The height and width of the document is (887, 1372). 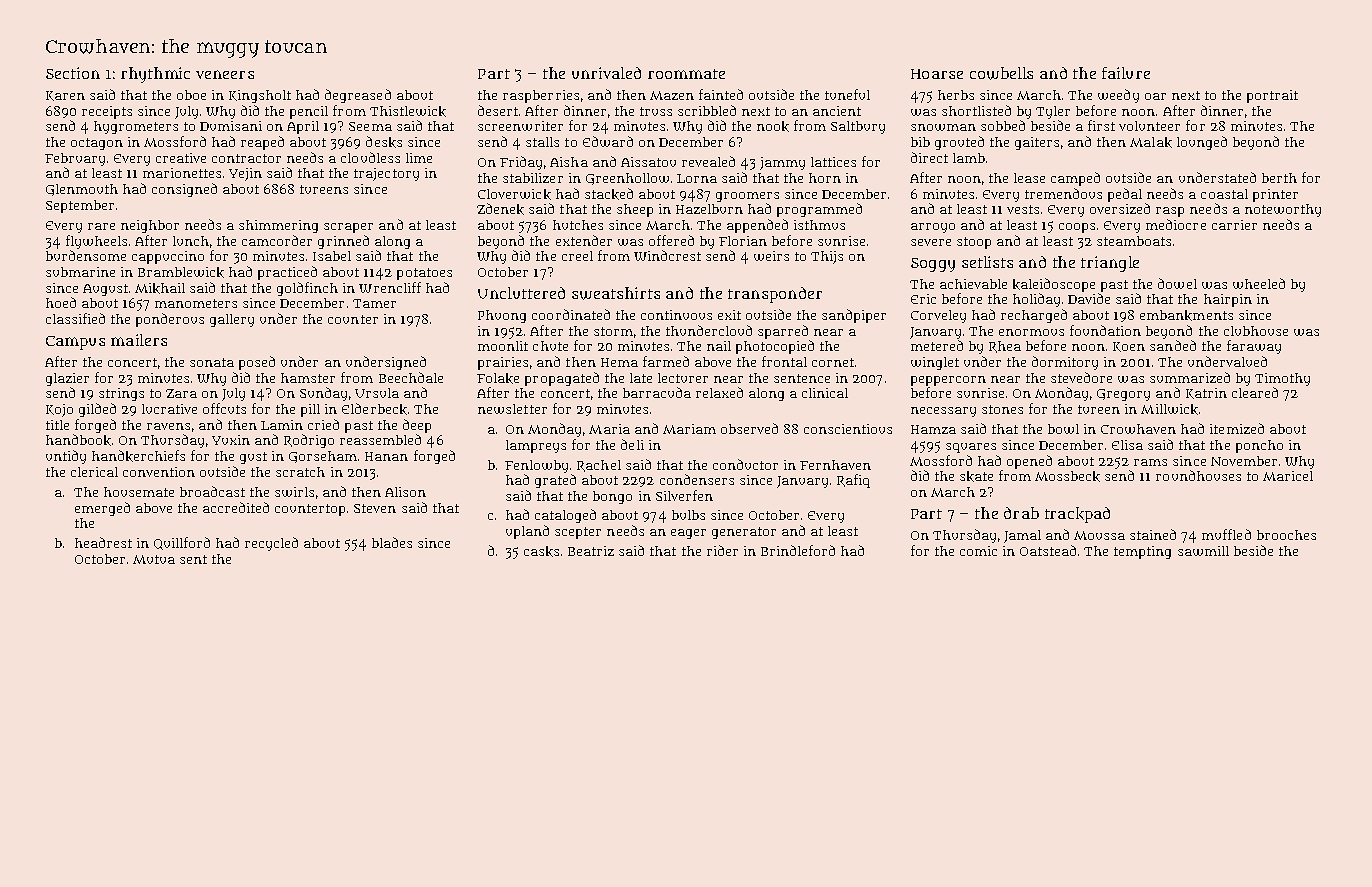 I want to click on cleared, so click(x=1255, y=392).
